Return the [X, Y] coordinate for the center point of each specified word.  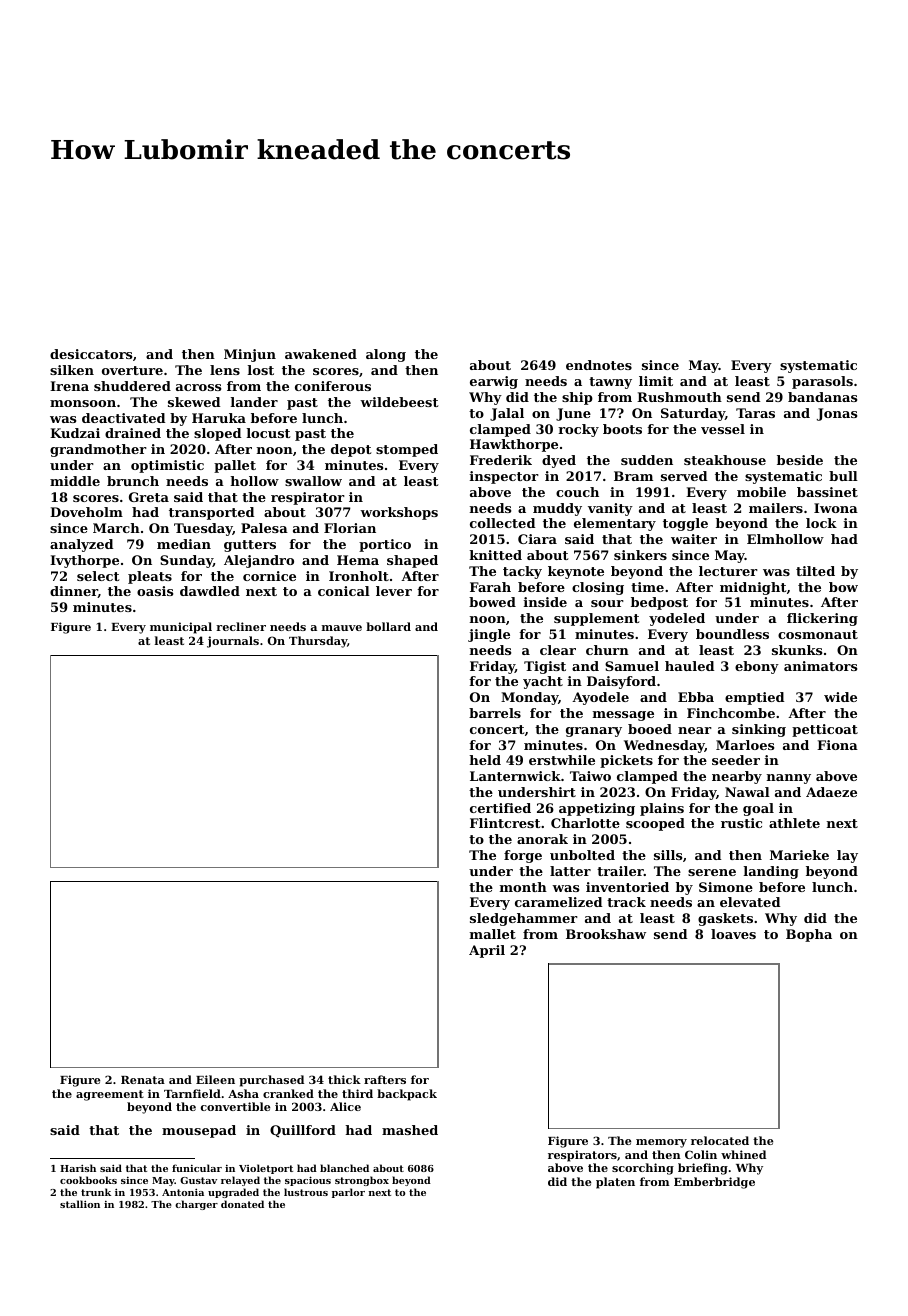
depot [351, 450]
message [623, 716]
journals [233, 642]
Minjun [250, 355]
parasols [822, 382]
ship [577, 398]
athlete [794, 823]
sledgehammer [524, 919]
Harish [78, 1168]
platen [615, 1183]
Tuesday [203, 529]
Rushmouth [679, 397]
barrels [495, 713]
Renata [143, 1080]
